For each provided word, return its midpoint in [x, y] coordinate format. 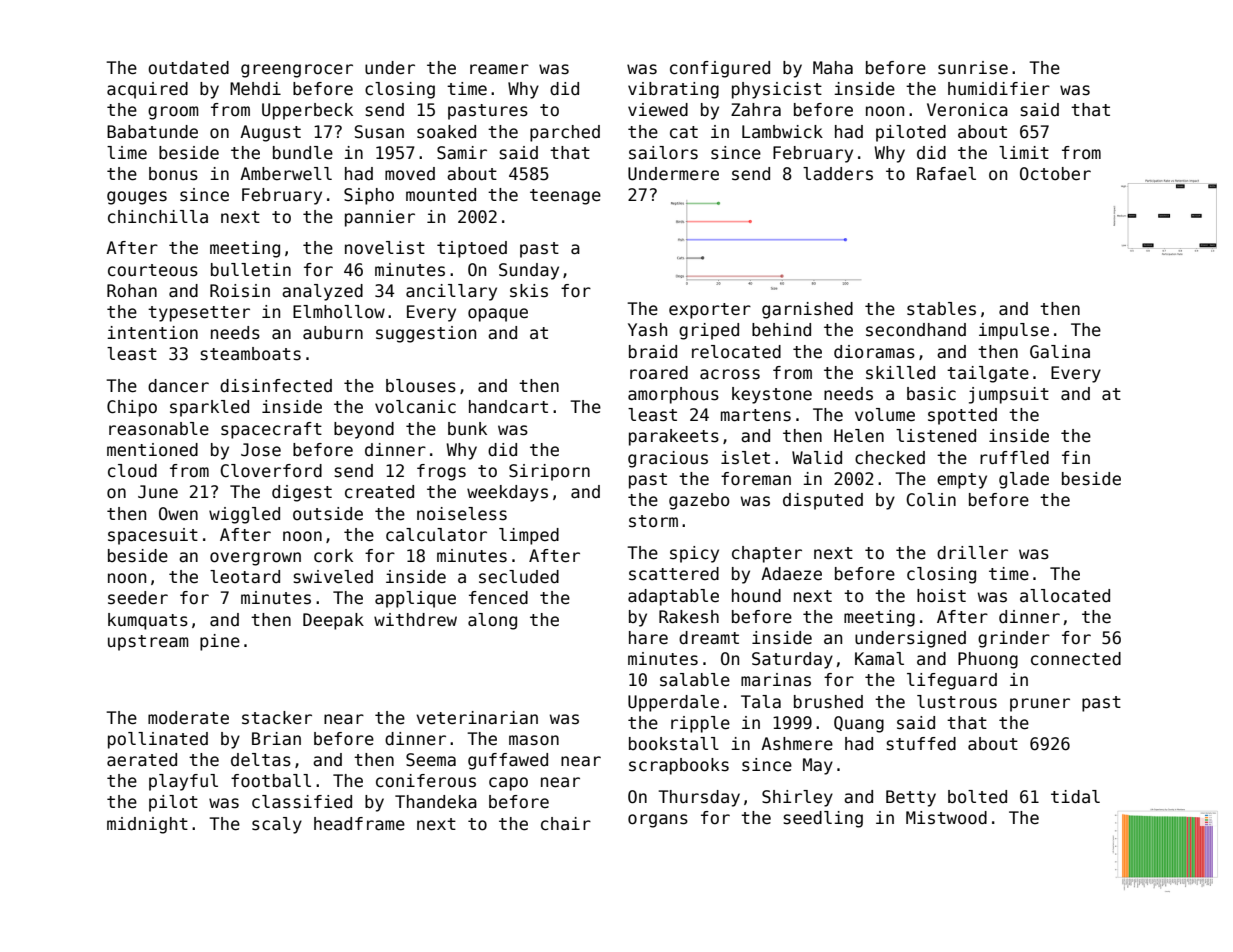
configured [720, 69]
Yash [647, 330]
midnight [147, 825]
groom [173, 113]
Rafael [946, 174]
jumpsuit [1009, 395]
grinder [1014, 639]
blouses [421, 386]
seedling [823, 819]
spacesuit [153, 536]
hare [648, 637]
